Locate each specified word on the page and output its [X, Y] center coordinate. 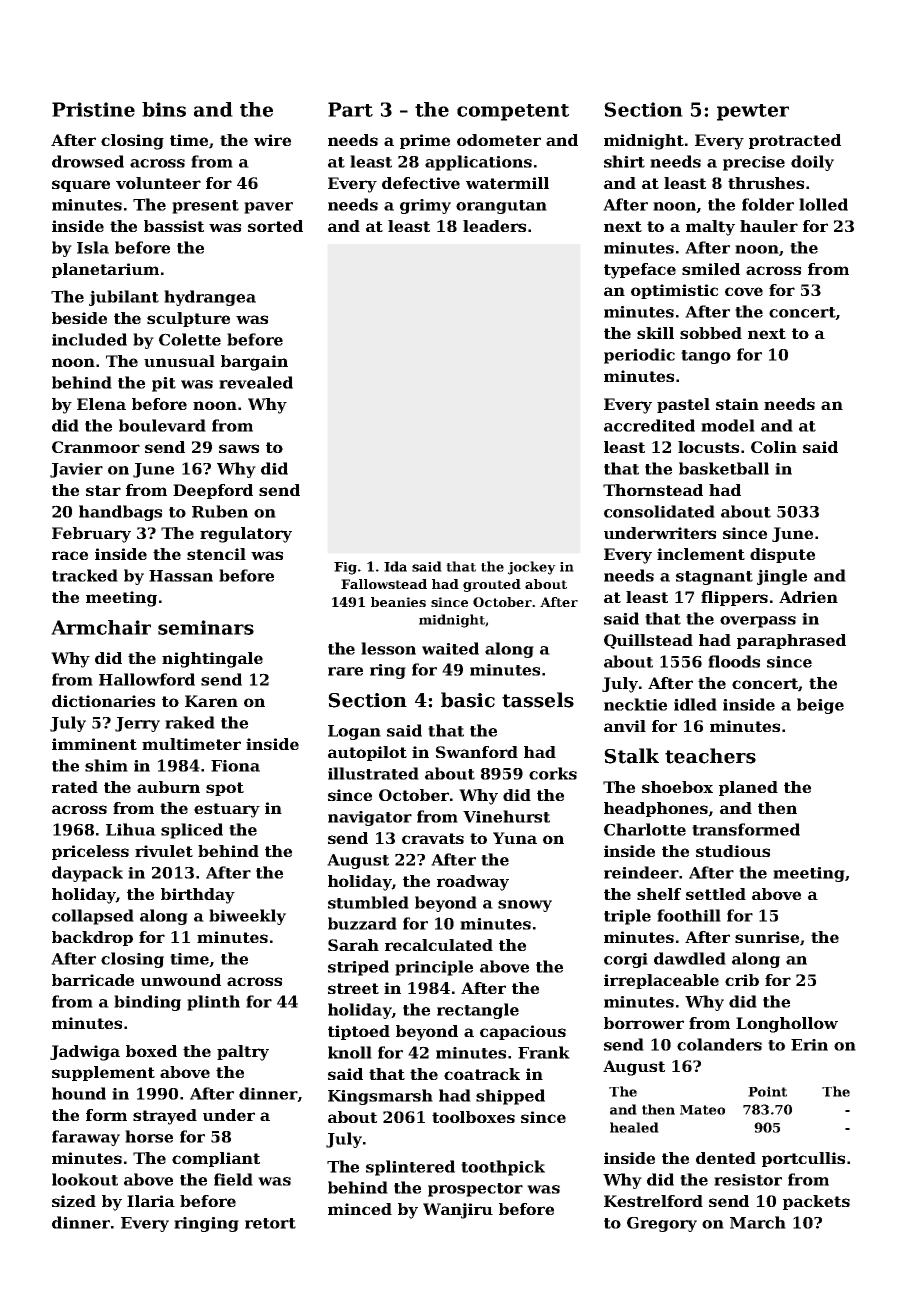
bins [164, 109]
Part [350, 109]
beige [820, 706]
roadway [473, 883]
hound [79, 1093]
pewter [753, 112]
